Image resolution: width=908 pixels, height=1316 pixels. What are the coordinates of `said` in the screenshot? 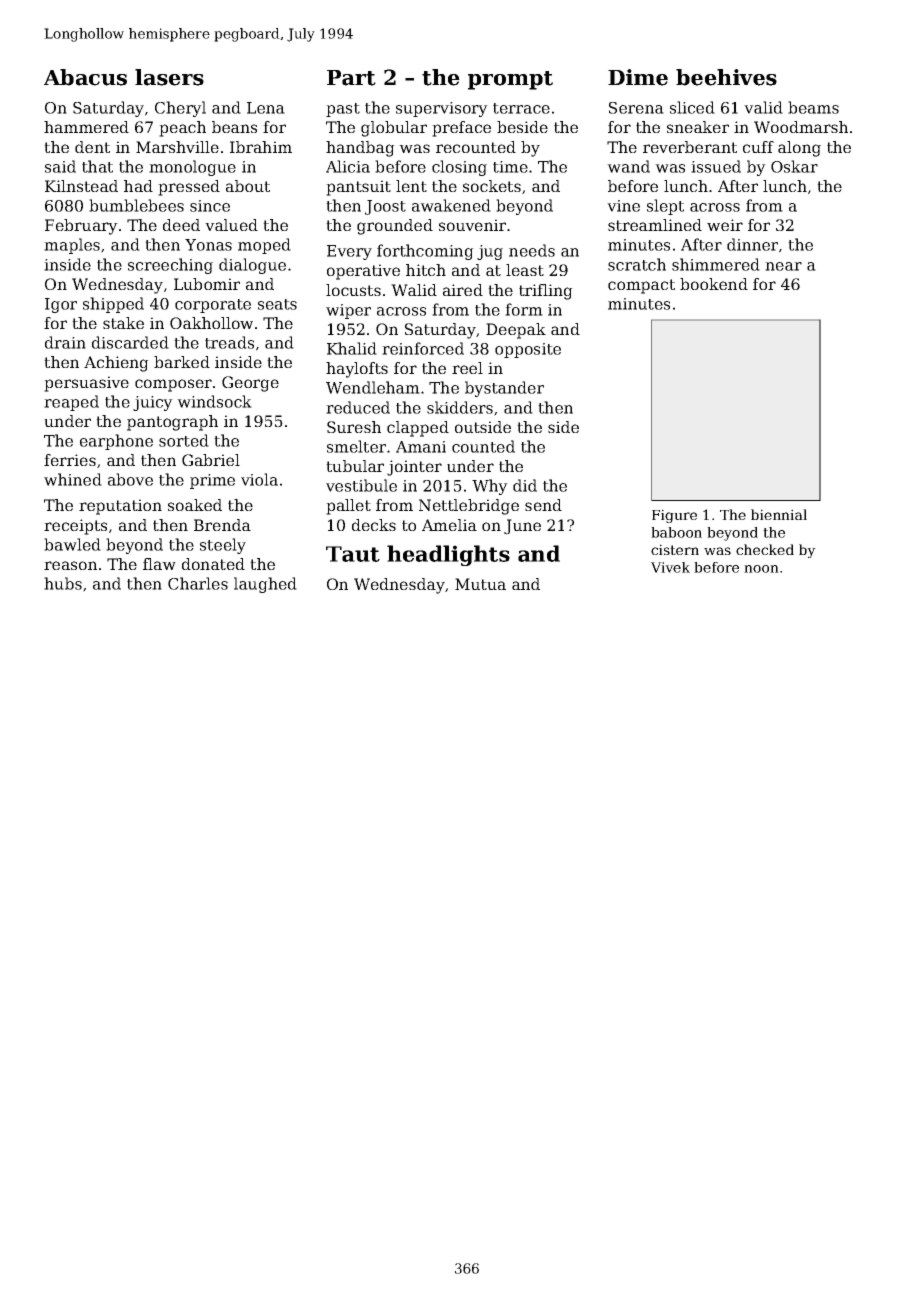 It's located at (60, 166).
